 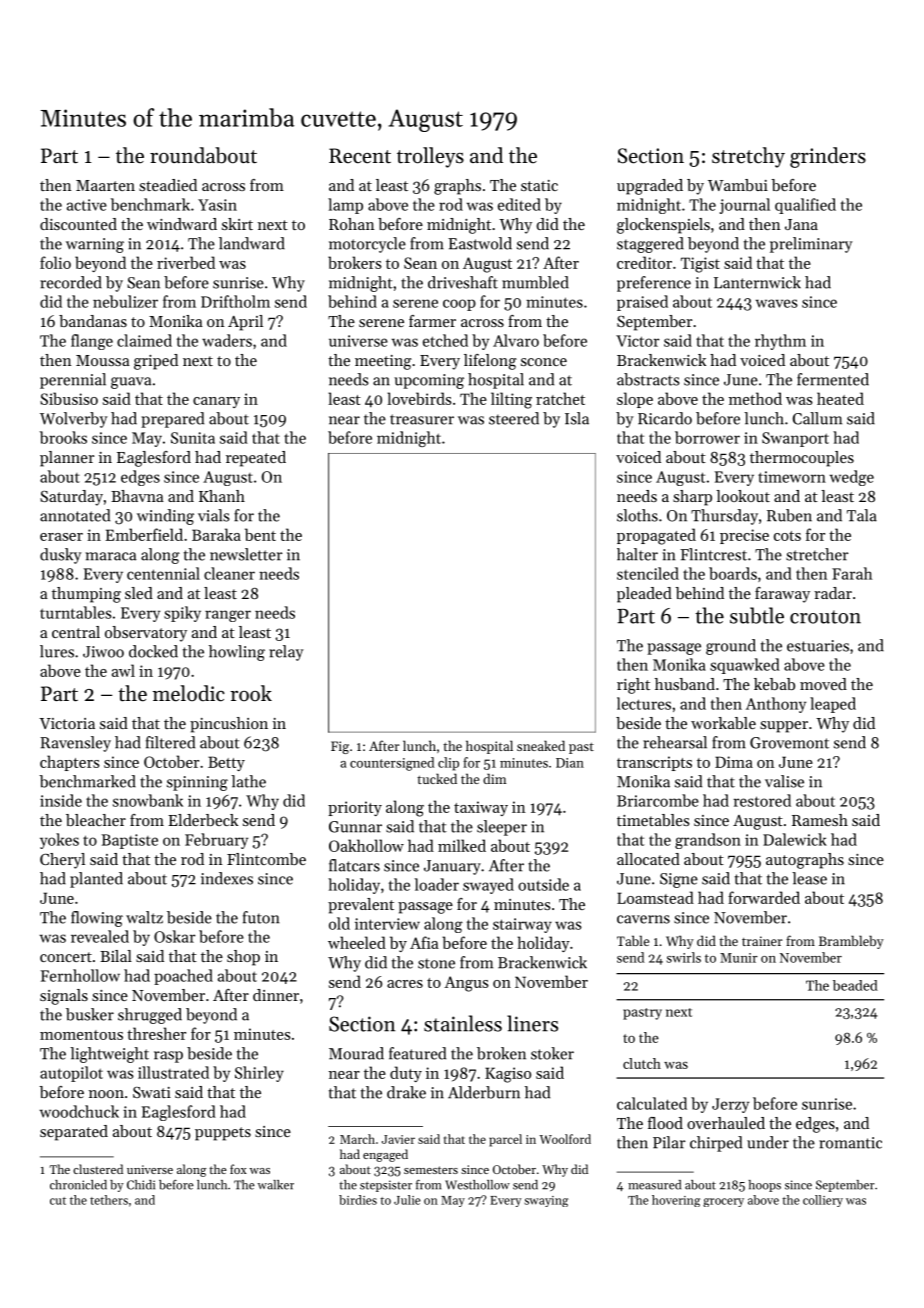 I want to click on pleaded, so click(x=644, y=595).
